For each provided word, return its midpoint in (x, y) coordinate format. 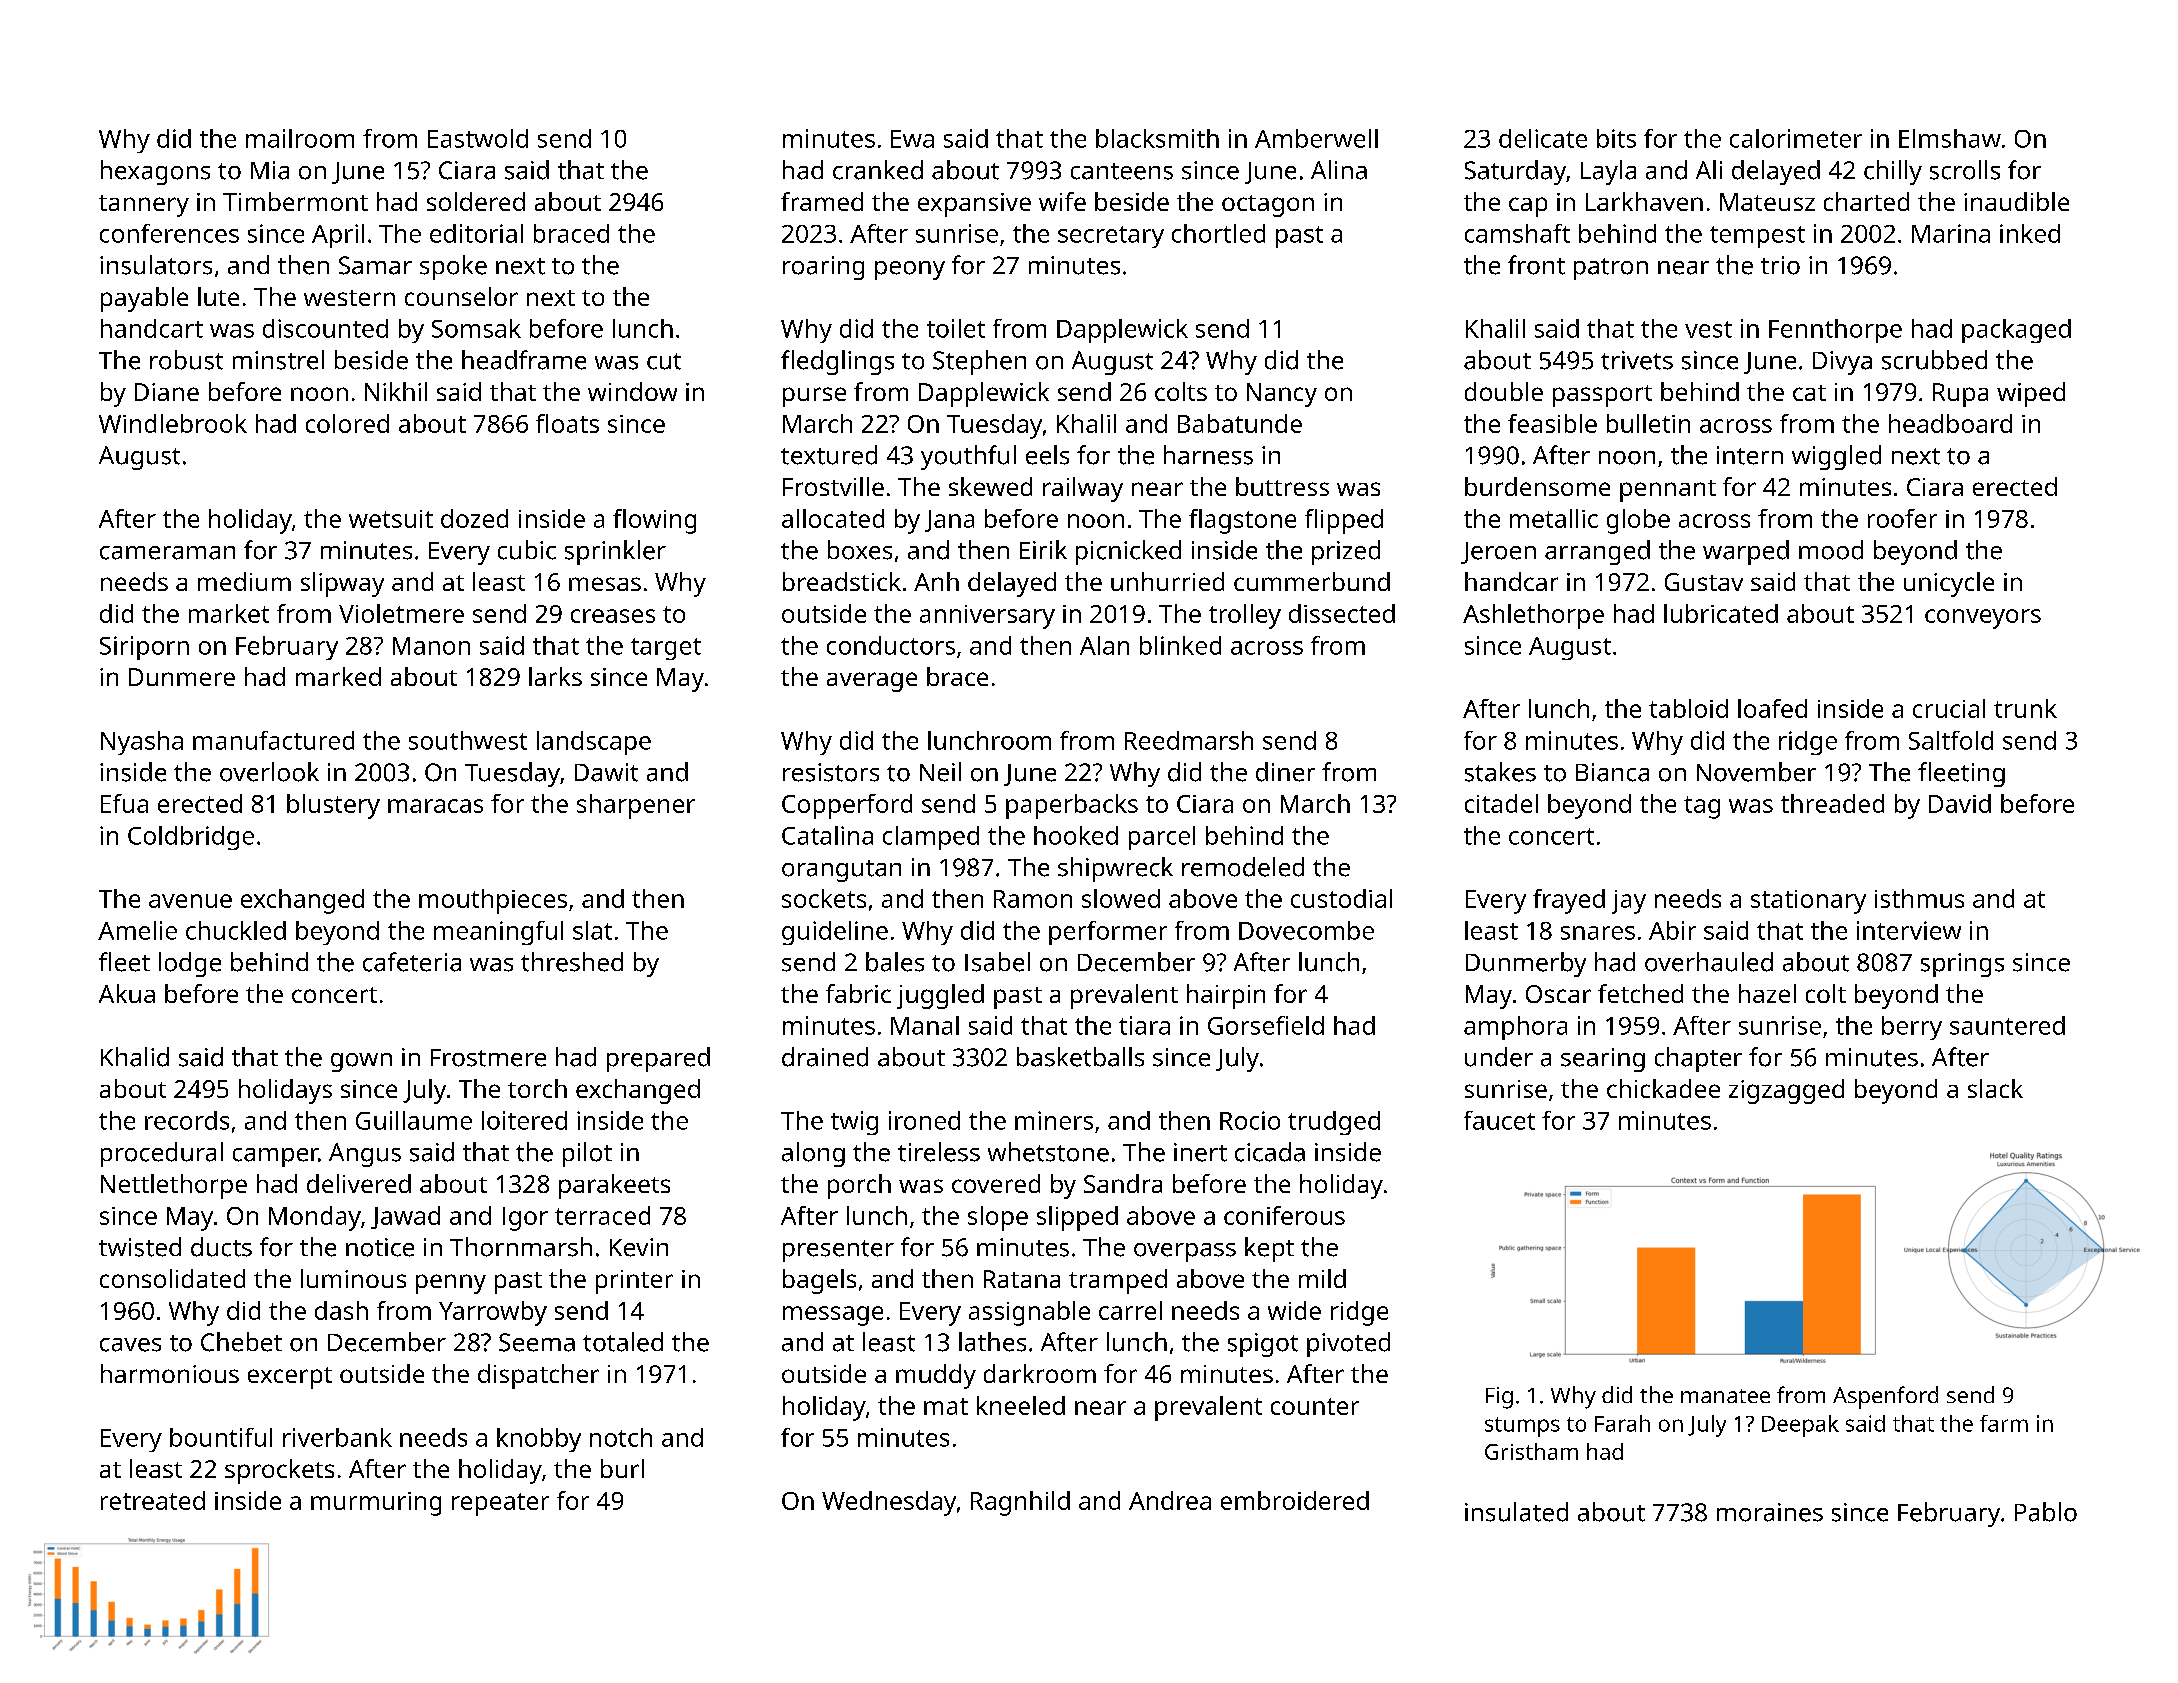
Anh (936, 581)
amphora (1515, 1028)
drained (825, 1057)
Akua (127, 993)
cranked (878, 170)
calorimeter (1796, 138)
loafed (1772, 708)
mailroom (300, 138)
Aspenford (1885, 1397)
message (833, 1316)
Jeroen (1498, 553)
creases (613, 616)
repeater (500, 1504)
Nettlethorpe (174, 1186)
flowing (654, 521)
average (872, 682)
